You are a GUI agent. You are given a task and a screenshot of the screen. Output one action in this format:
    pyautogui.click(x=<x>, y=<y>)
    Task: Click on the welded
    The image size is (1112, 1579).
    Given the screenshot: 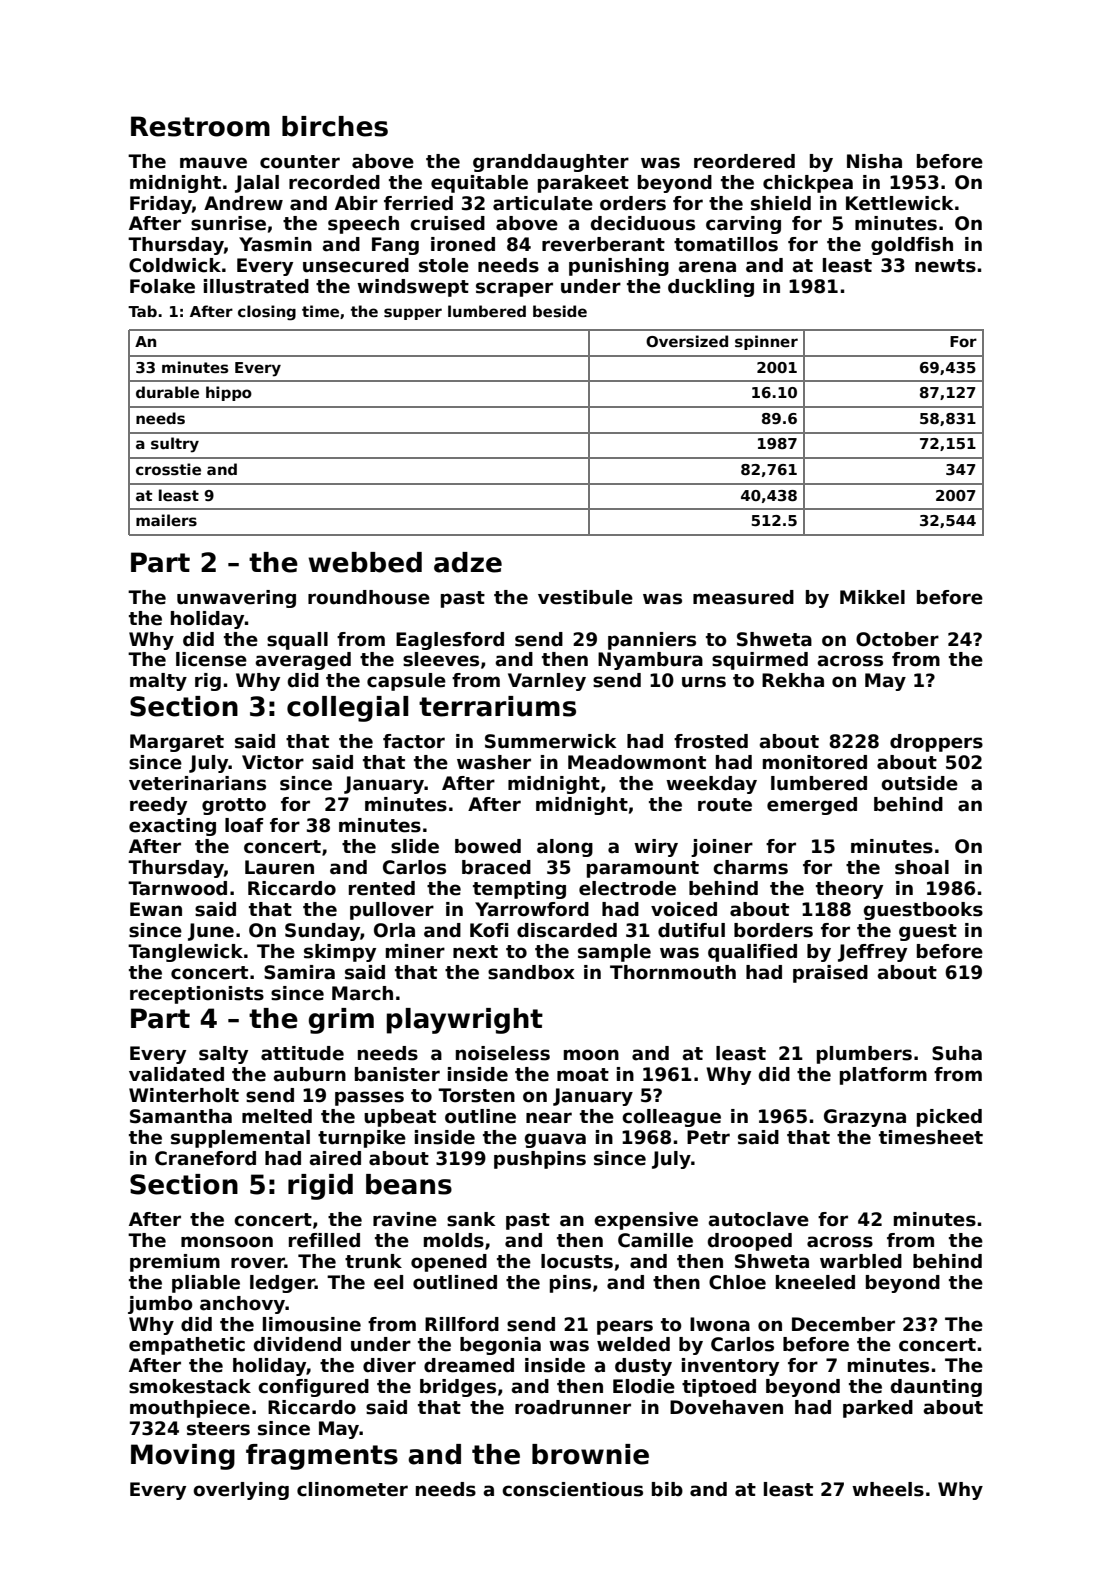 What is the action you would take?
    pyautogui.click(x=633, y=1344)
